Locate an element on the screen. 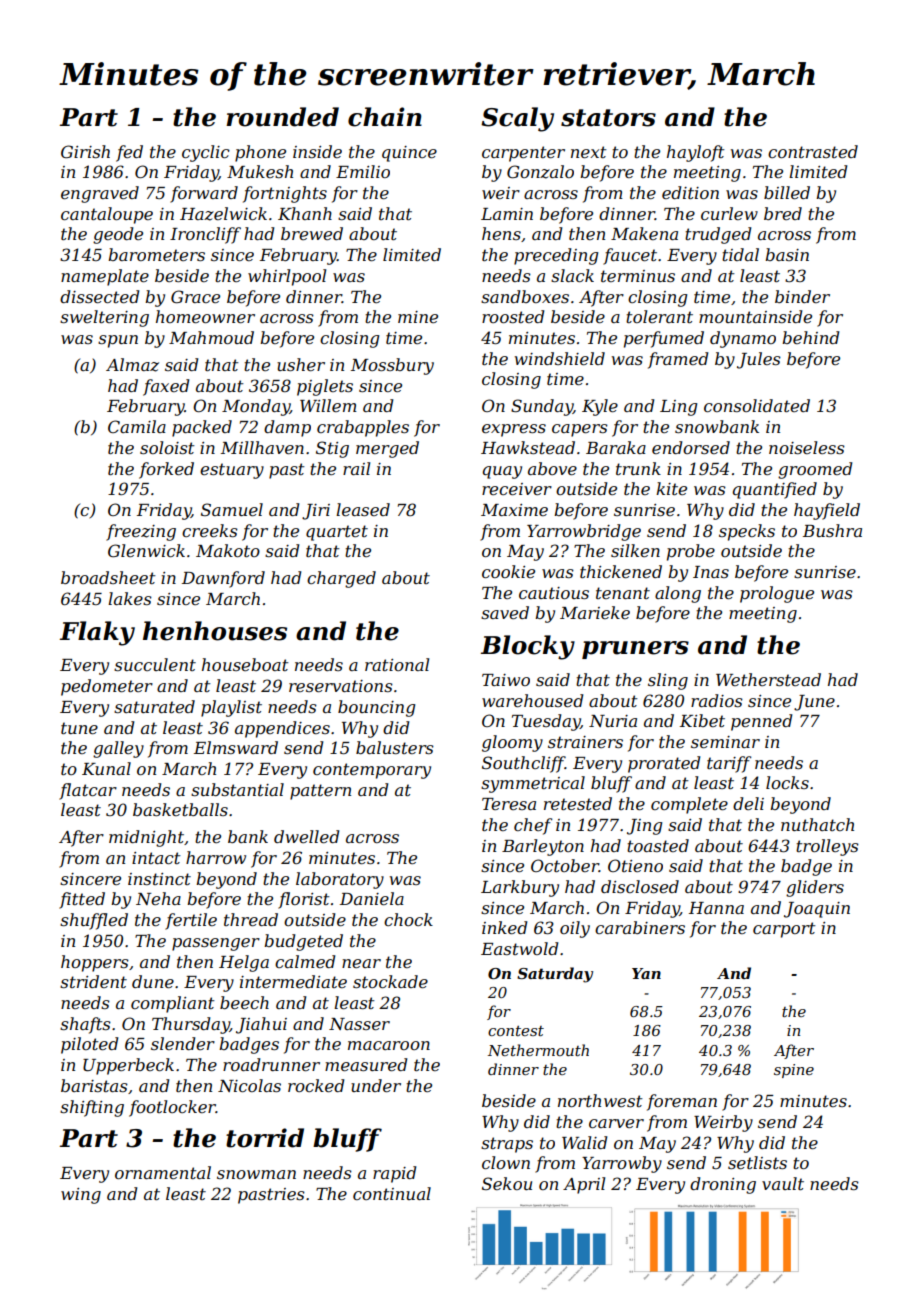  near is located at coordinates (361, 963).
